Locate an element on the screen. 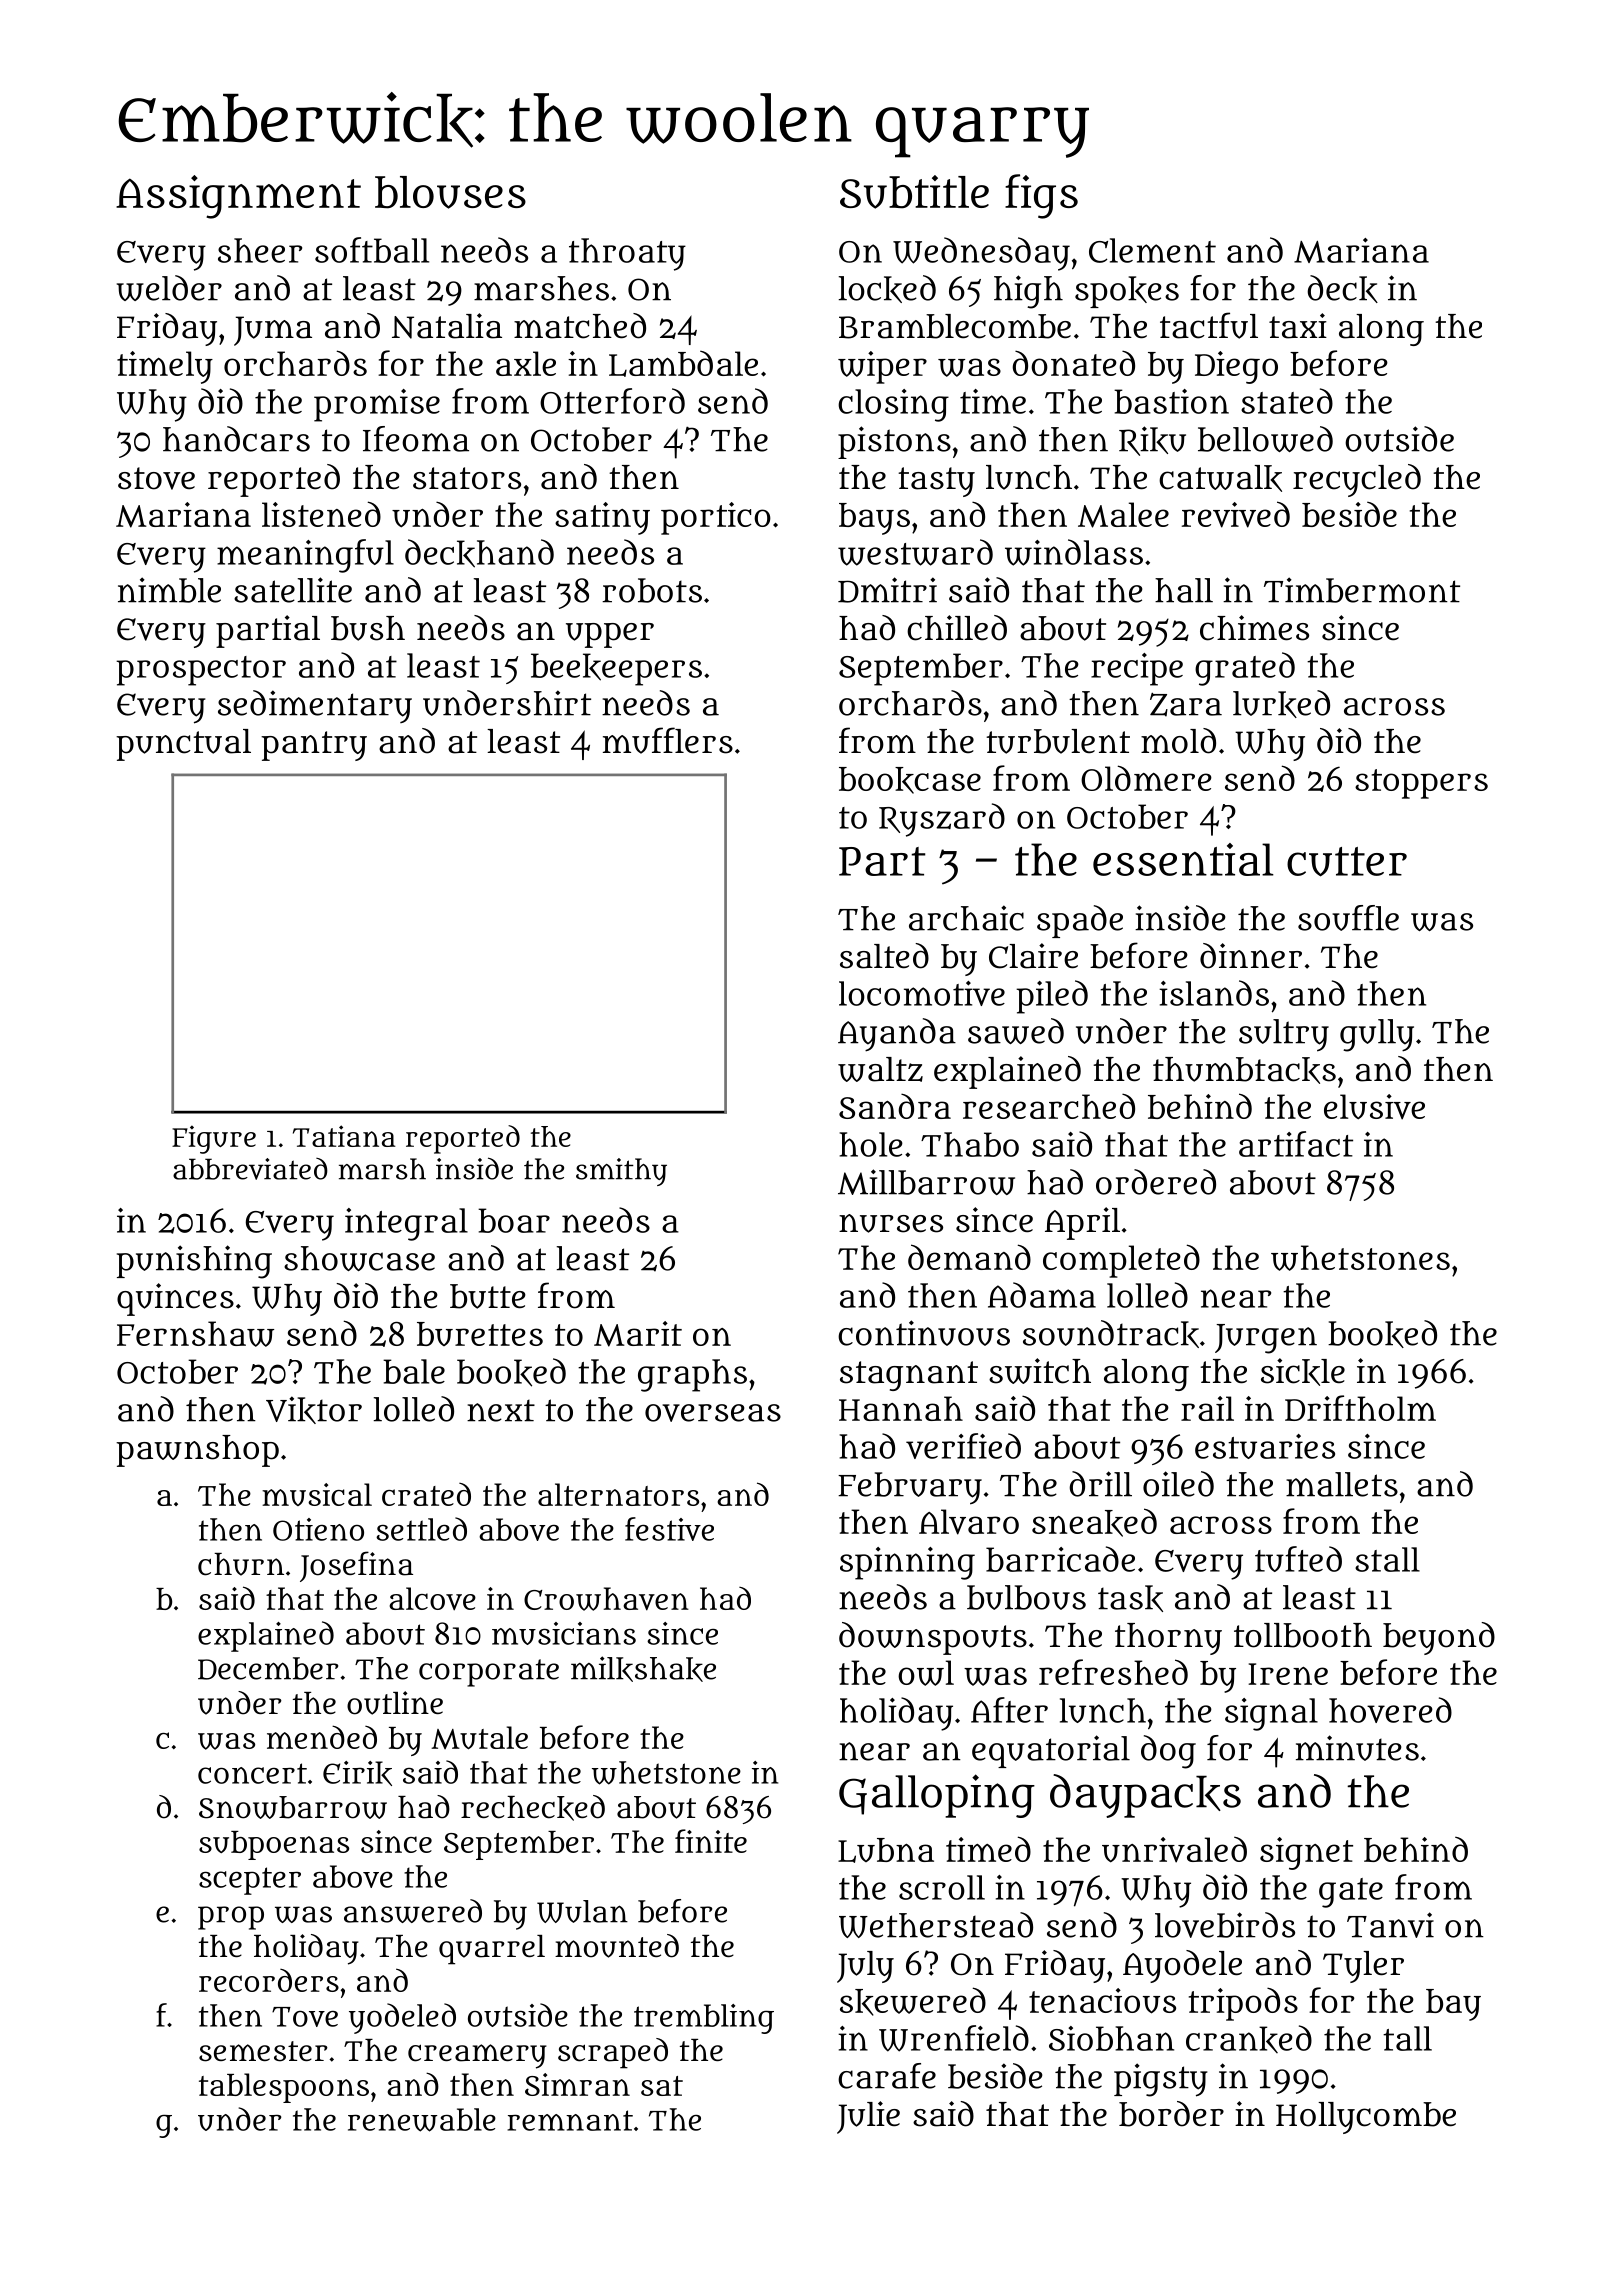  Figure is located at coordinates (214, 1139).
